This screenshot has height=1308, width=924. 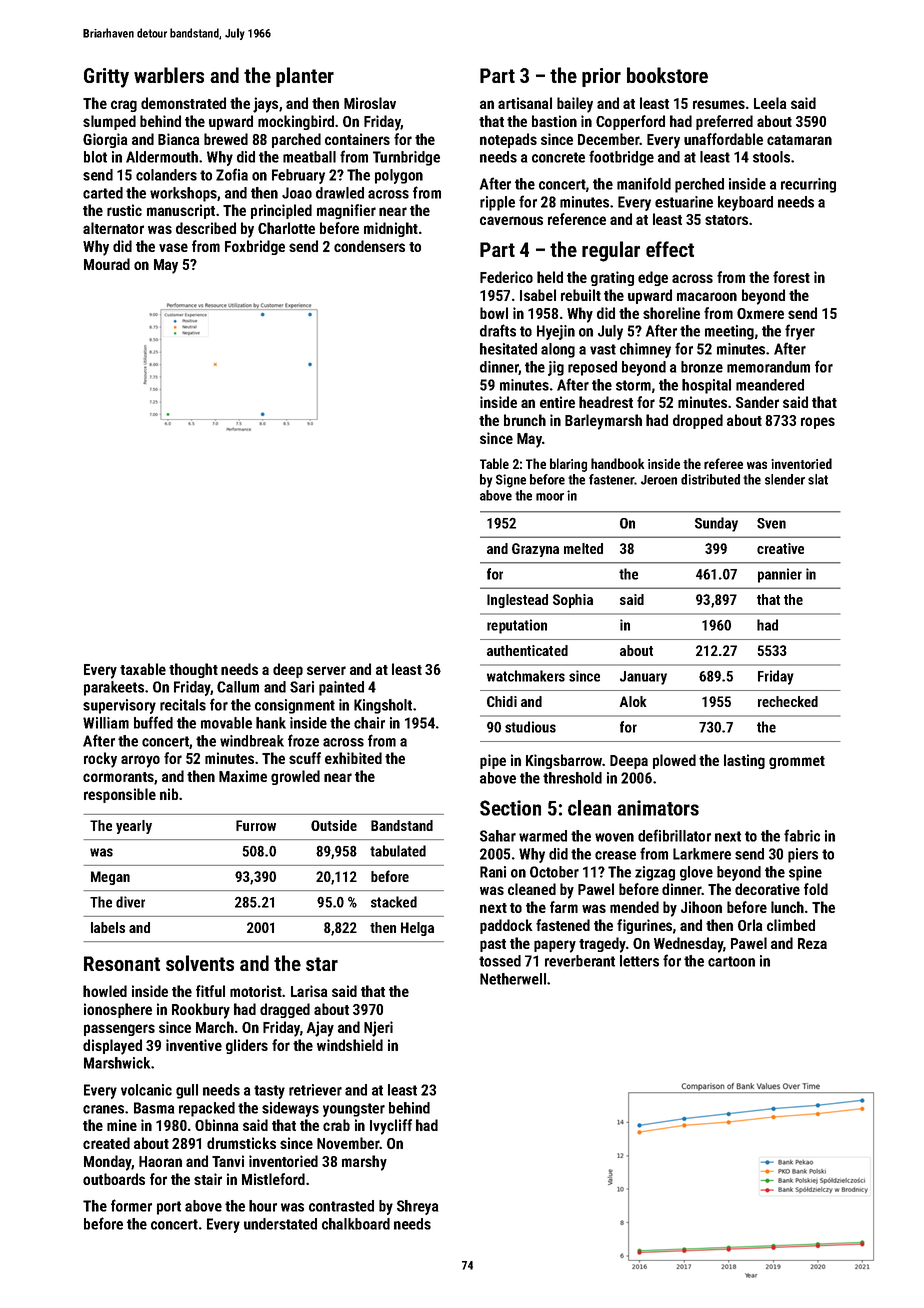 I want to click on woven, so click(x=614, y=837).
